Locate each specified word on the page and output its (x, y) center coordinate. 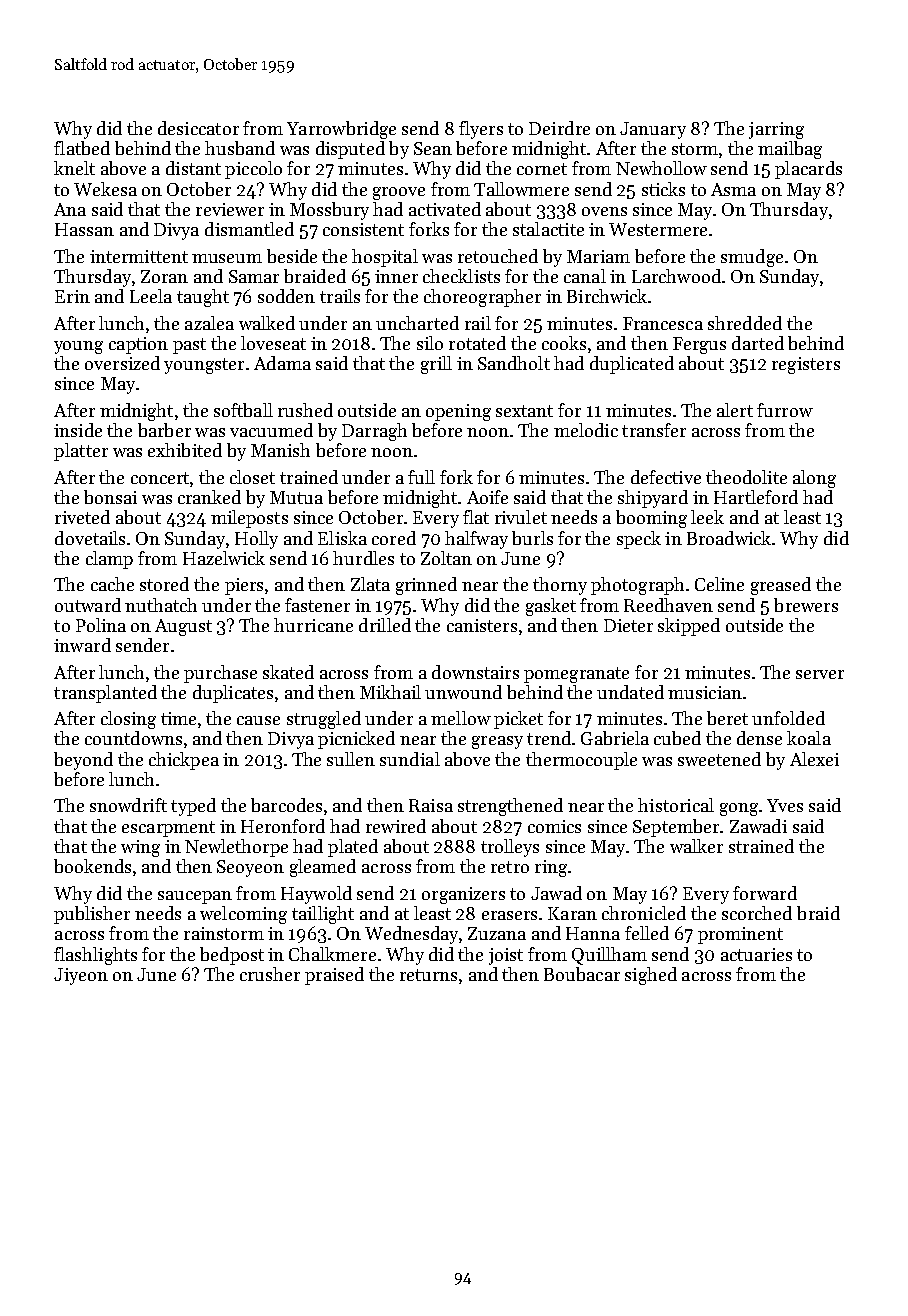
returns (428, 975)
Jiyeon (81, 976)
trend (549, 738)
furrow (785, 410)
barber (164, 430)
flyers (481, 130)
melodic (586, 430)
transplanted (105, 694)
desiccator (198, 128)
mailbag (790, 150)
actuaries (756, 954)
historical (676, 805)
